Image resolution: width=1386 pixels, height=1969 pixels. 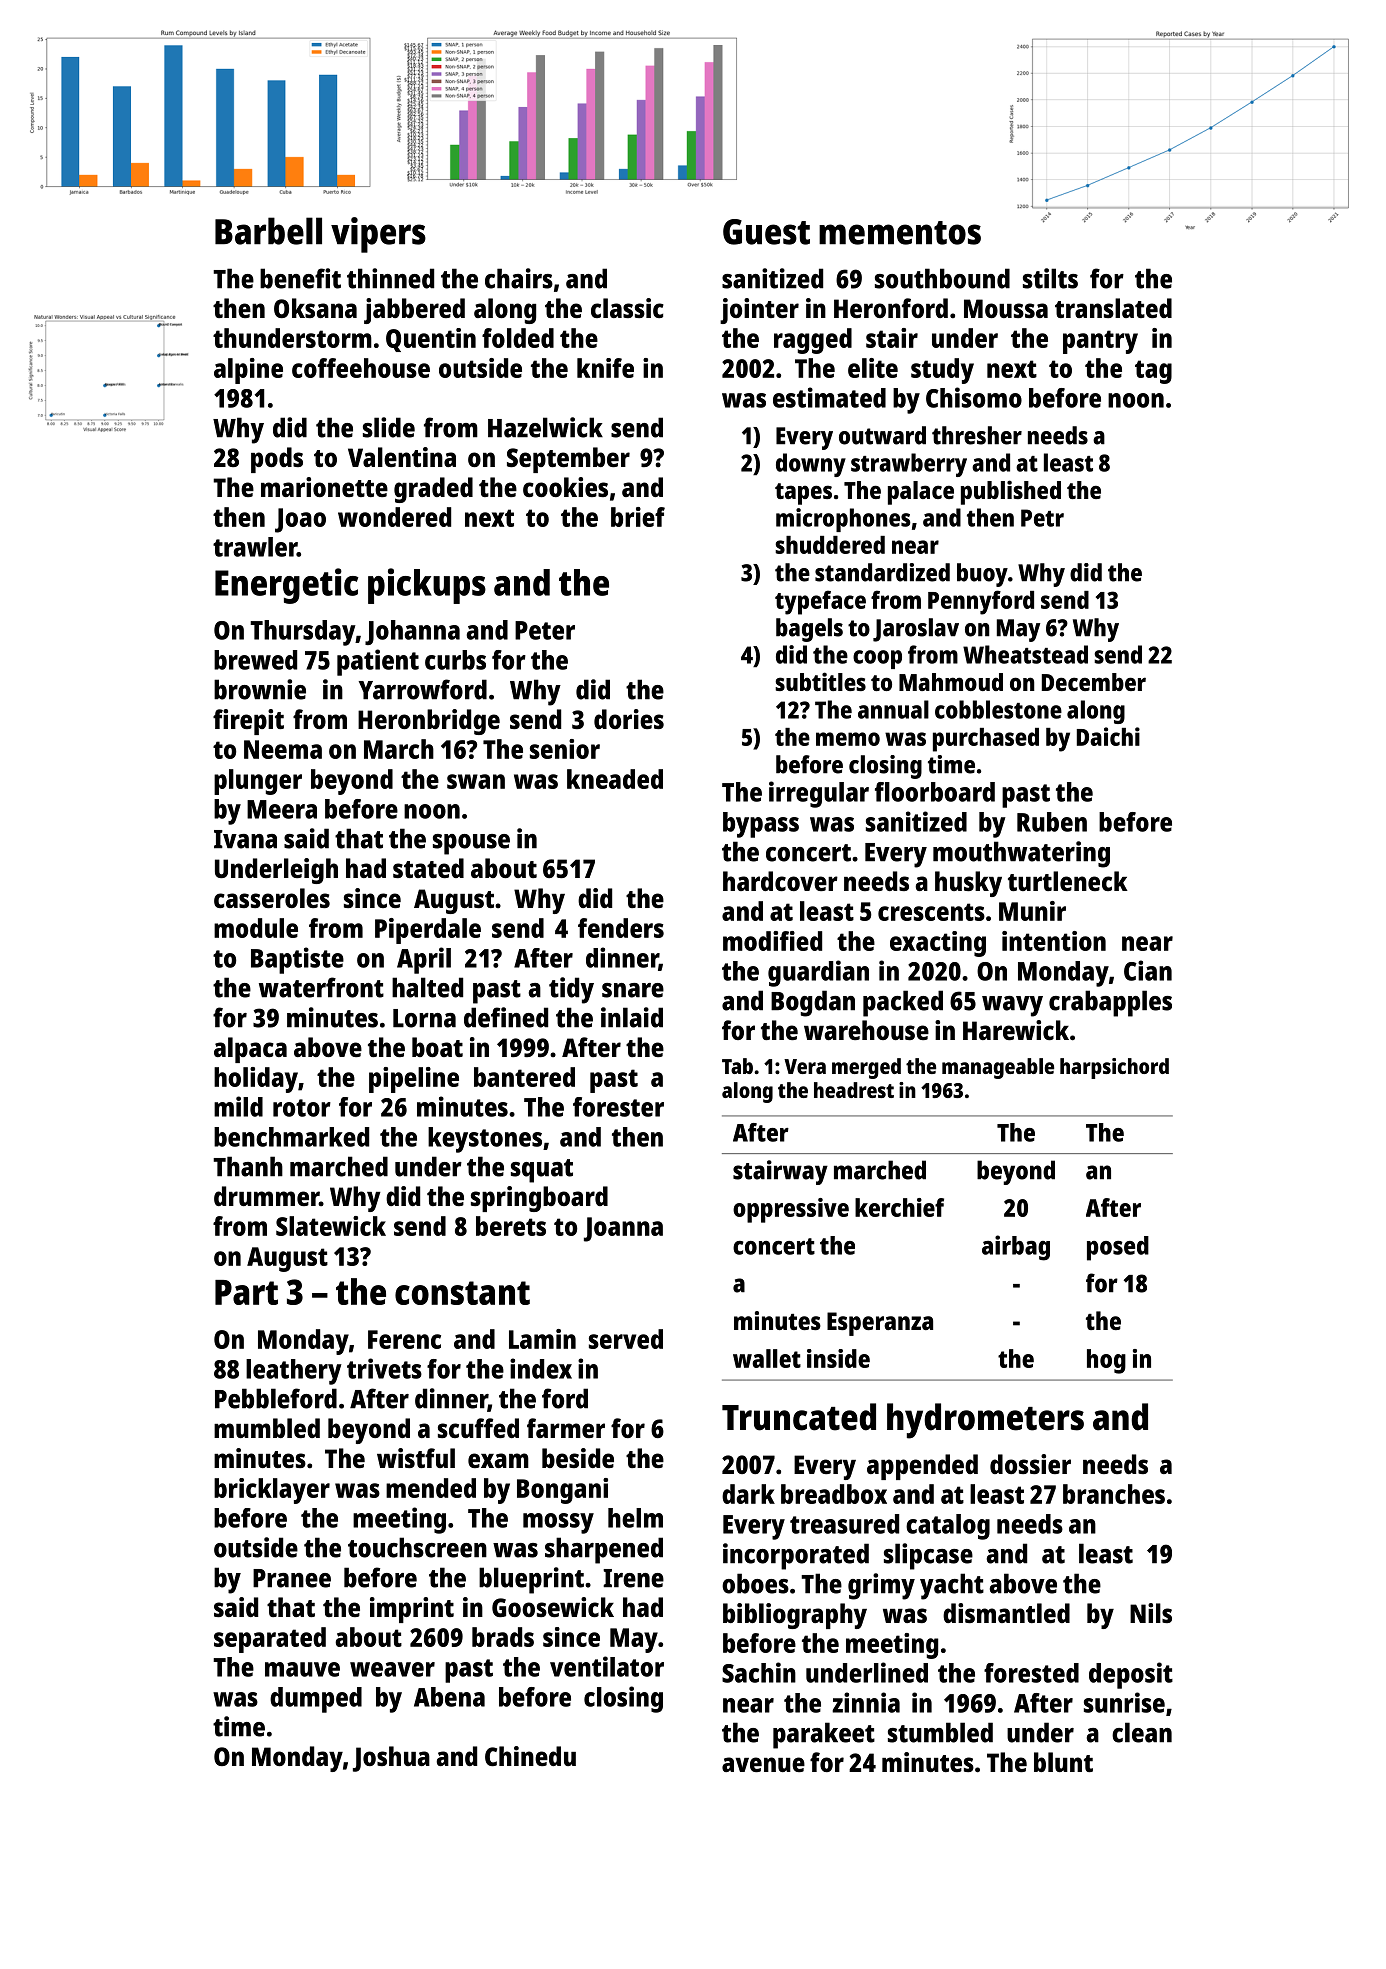 I want to click on harpsichord, so click(x=1114, y=1068).
